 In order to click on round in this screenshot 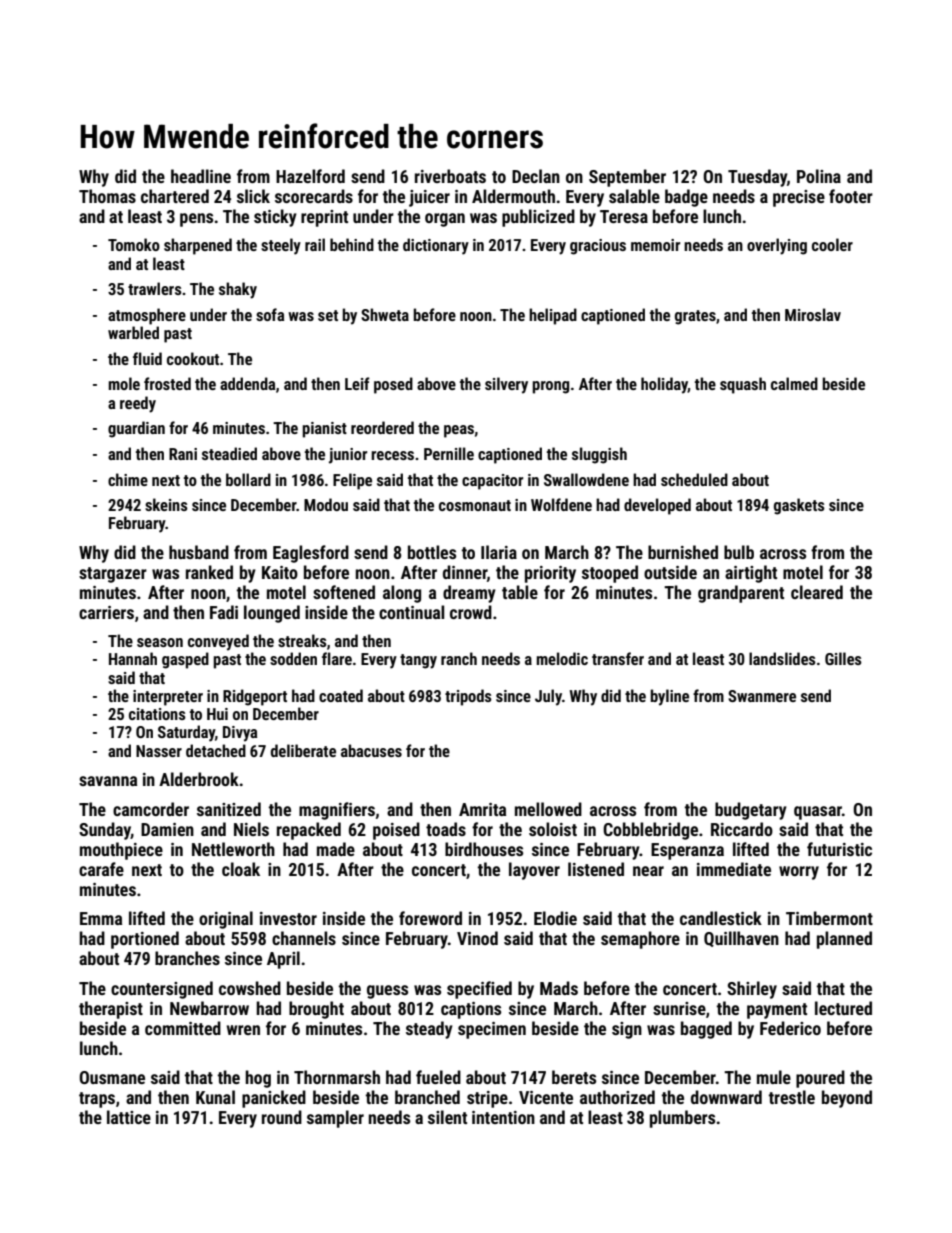, I will do `click(282, 1117)`.
